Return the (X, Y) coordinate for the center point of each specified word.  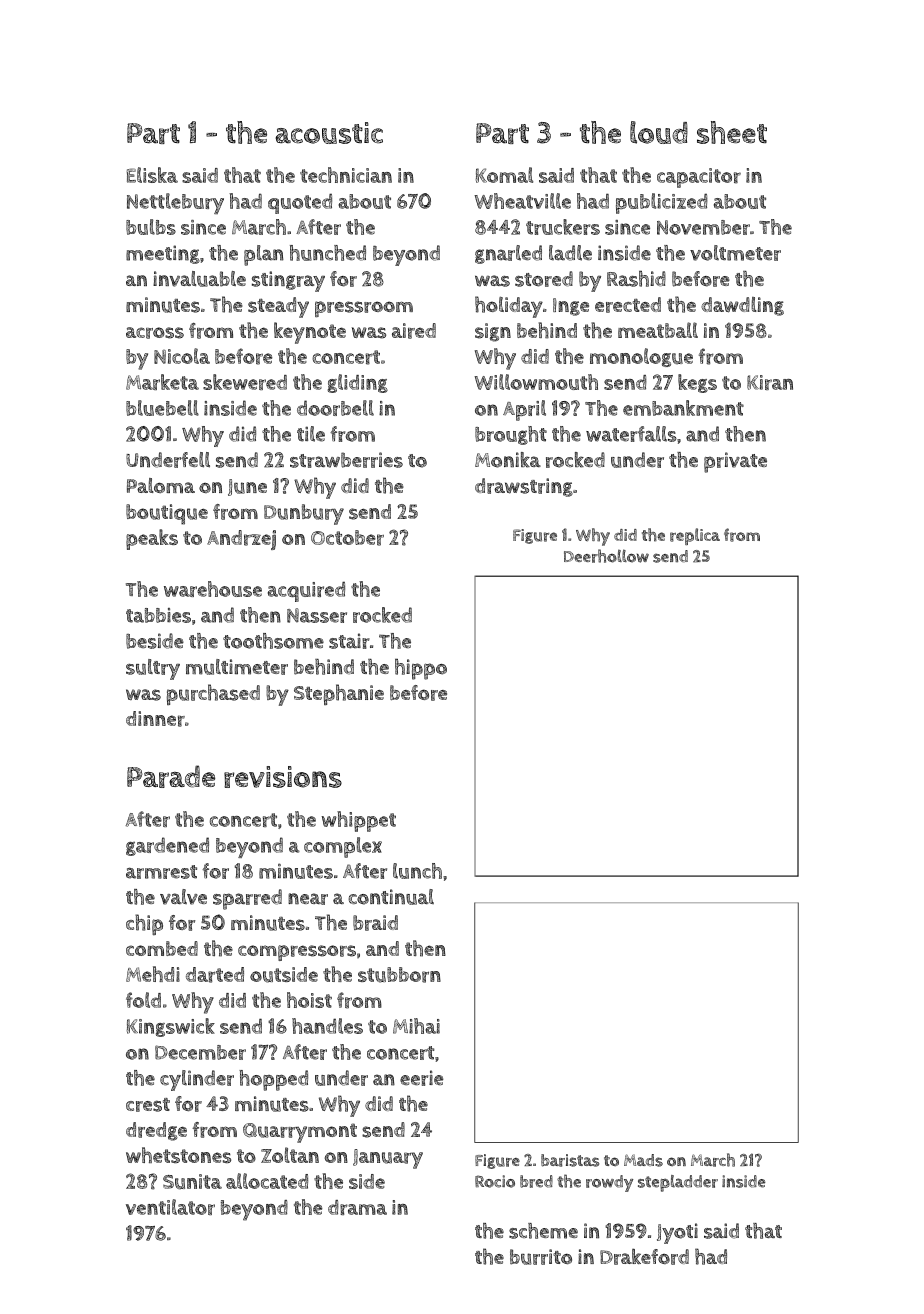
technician (346, 175)
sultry (153, 669)
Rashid (636, 279)
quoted (300, 203)
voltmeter (735, 253)
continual (391, 897)
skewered (245, 382)
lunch (417, 871)
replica (695, 536)
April (524, 410)
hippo (421, 669)
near (308, 899)
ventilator (170, 1207)
